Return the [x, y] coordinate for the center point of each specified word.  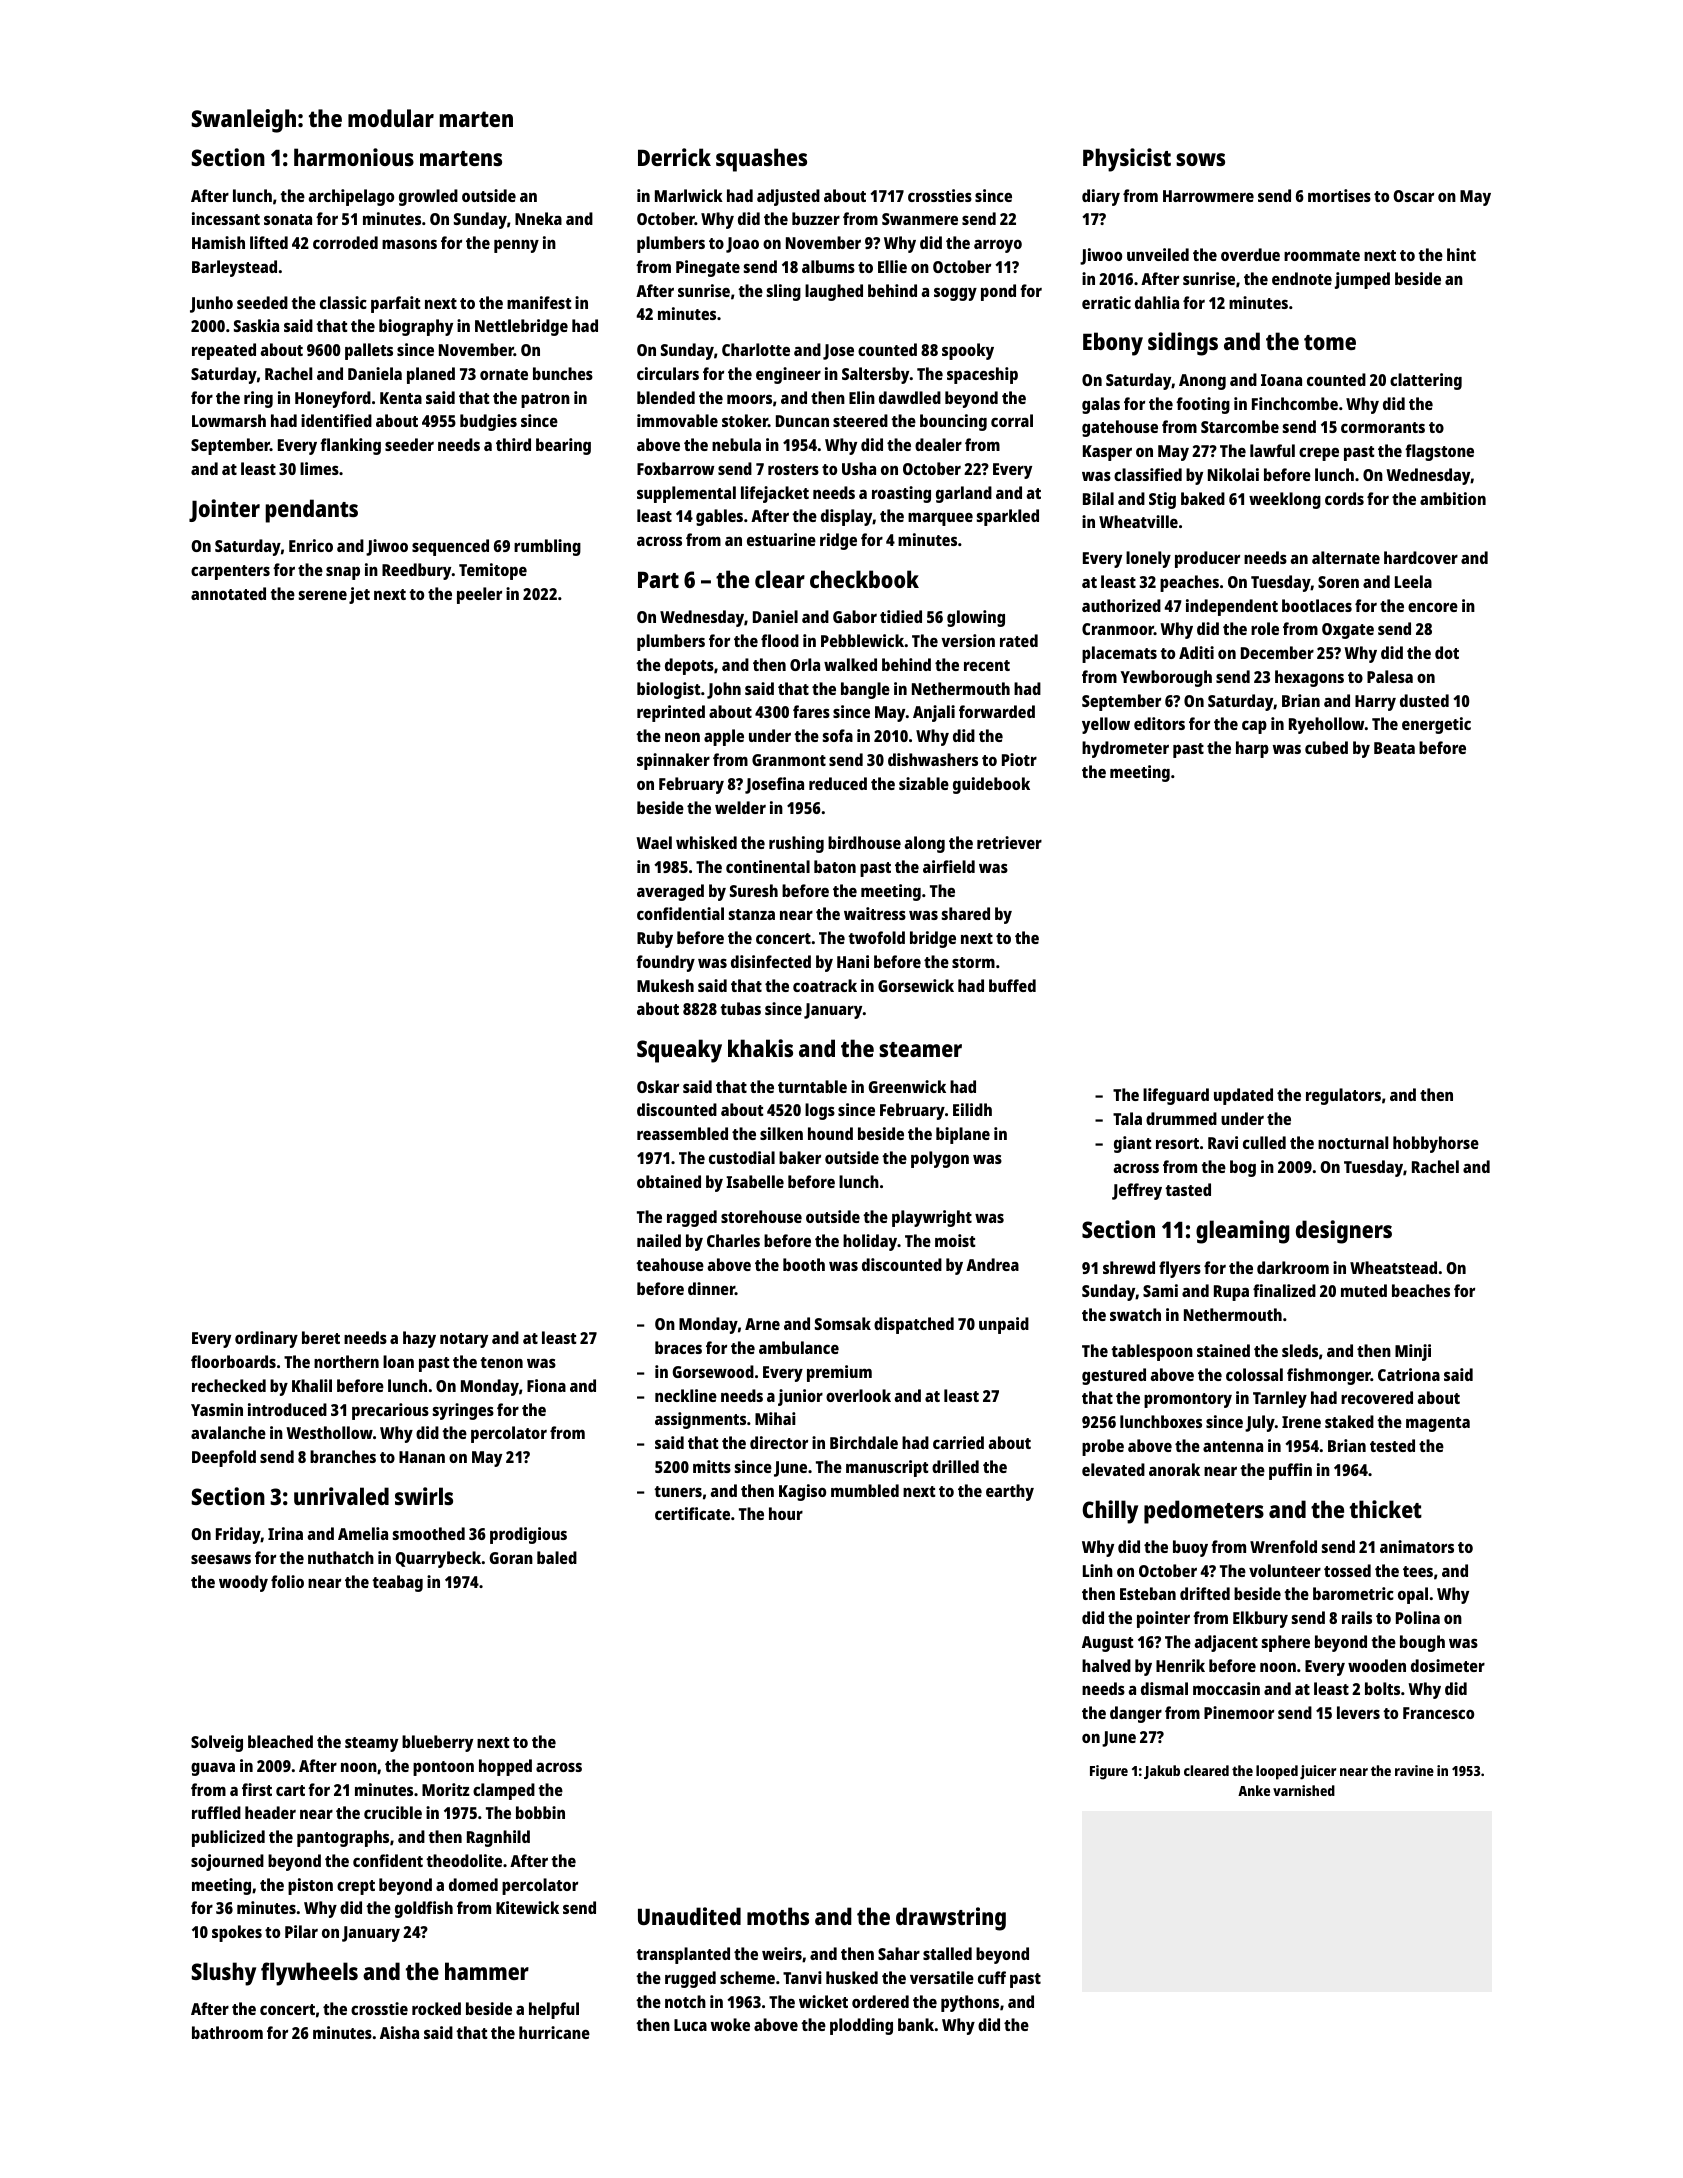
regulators [1343, 1096]
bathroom [227, 2032]
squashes [761, 160]
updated [1243, 1096]
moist [955, 1240]
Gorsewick [916, 985]
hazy [419, 1339]
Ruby [655, 939]
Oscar [1413, 196]
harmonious [354, 157]
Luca [690, 2025]
